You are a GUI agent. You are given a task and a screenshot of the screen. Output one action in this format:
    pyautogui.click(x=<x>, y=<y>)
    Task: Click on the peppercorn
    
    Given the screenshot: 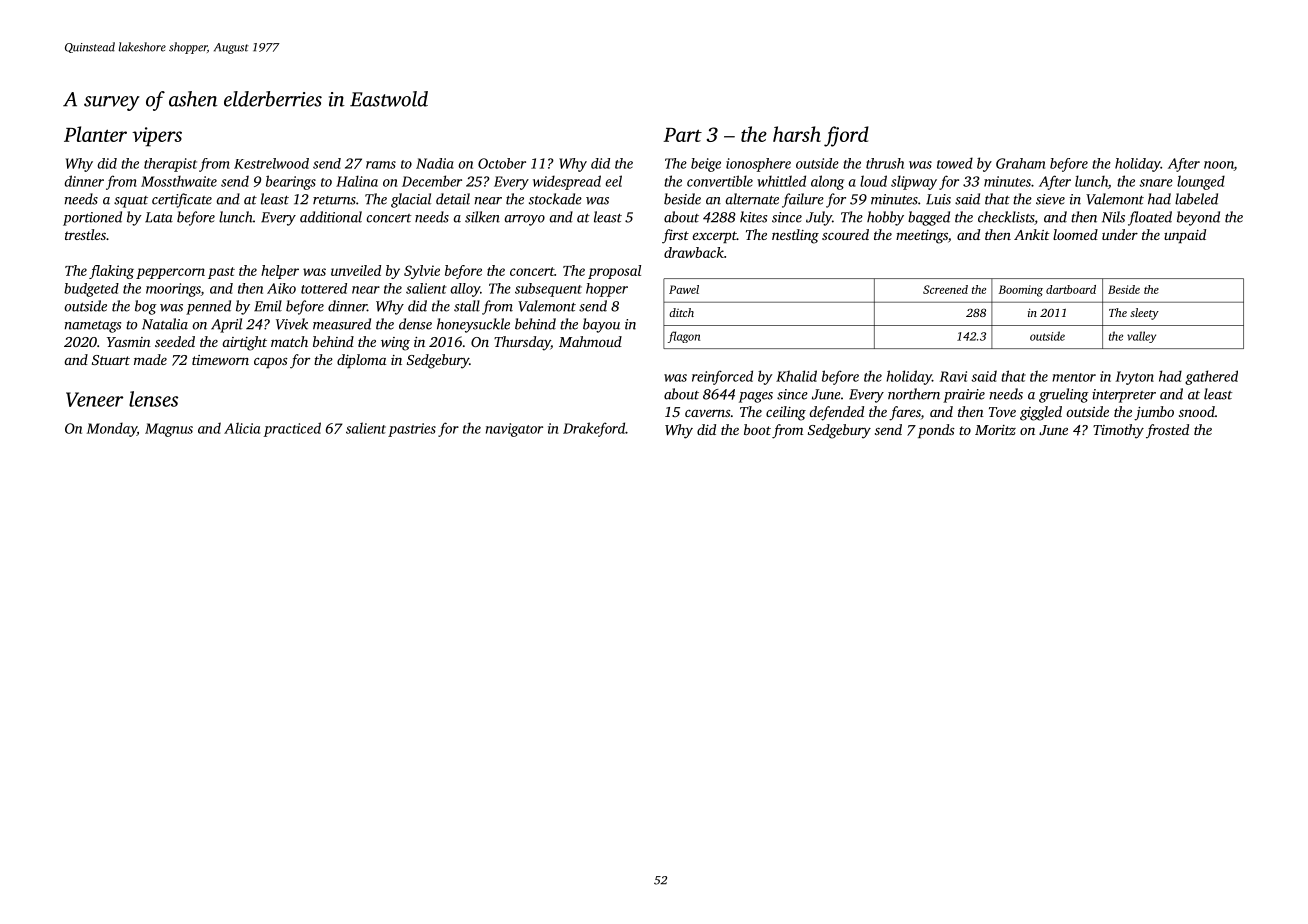 What is the action you would take?
    pyautogui.click(x=170, y=273)
